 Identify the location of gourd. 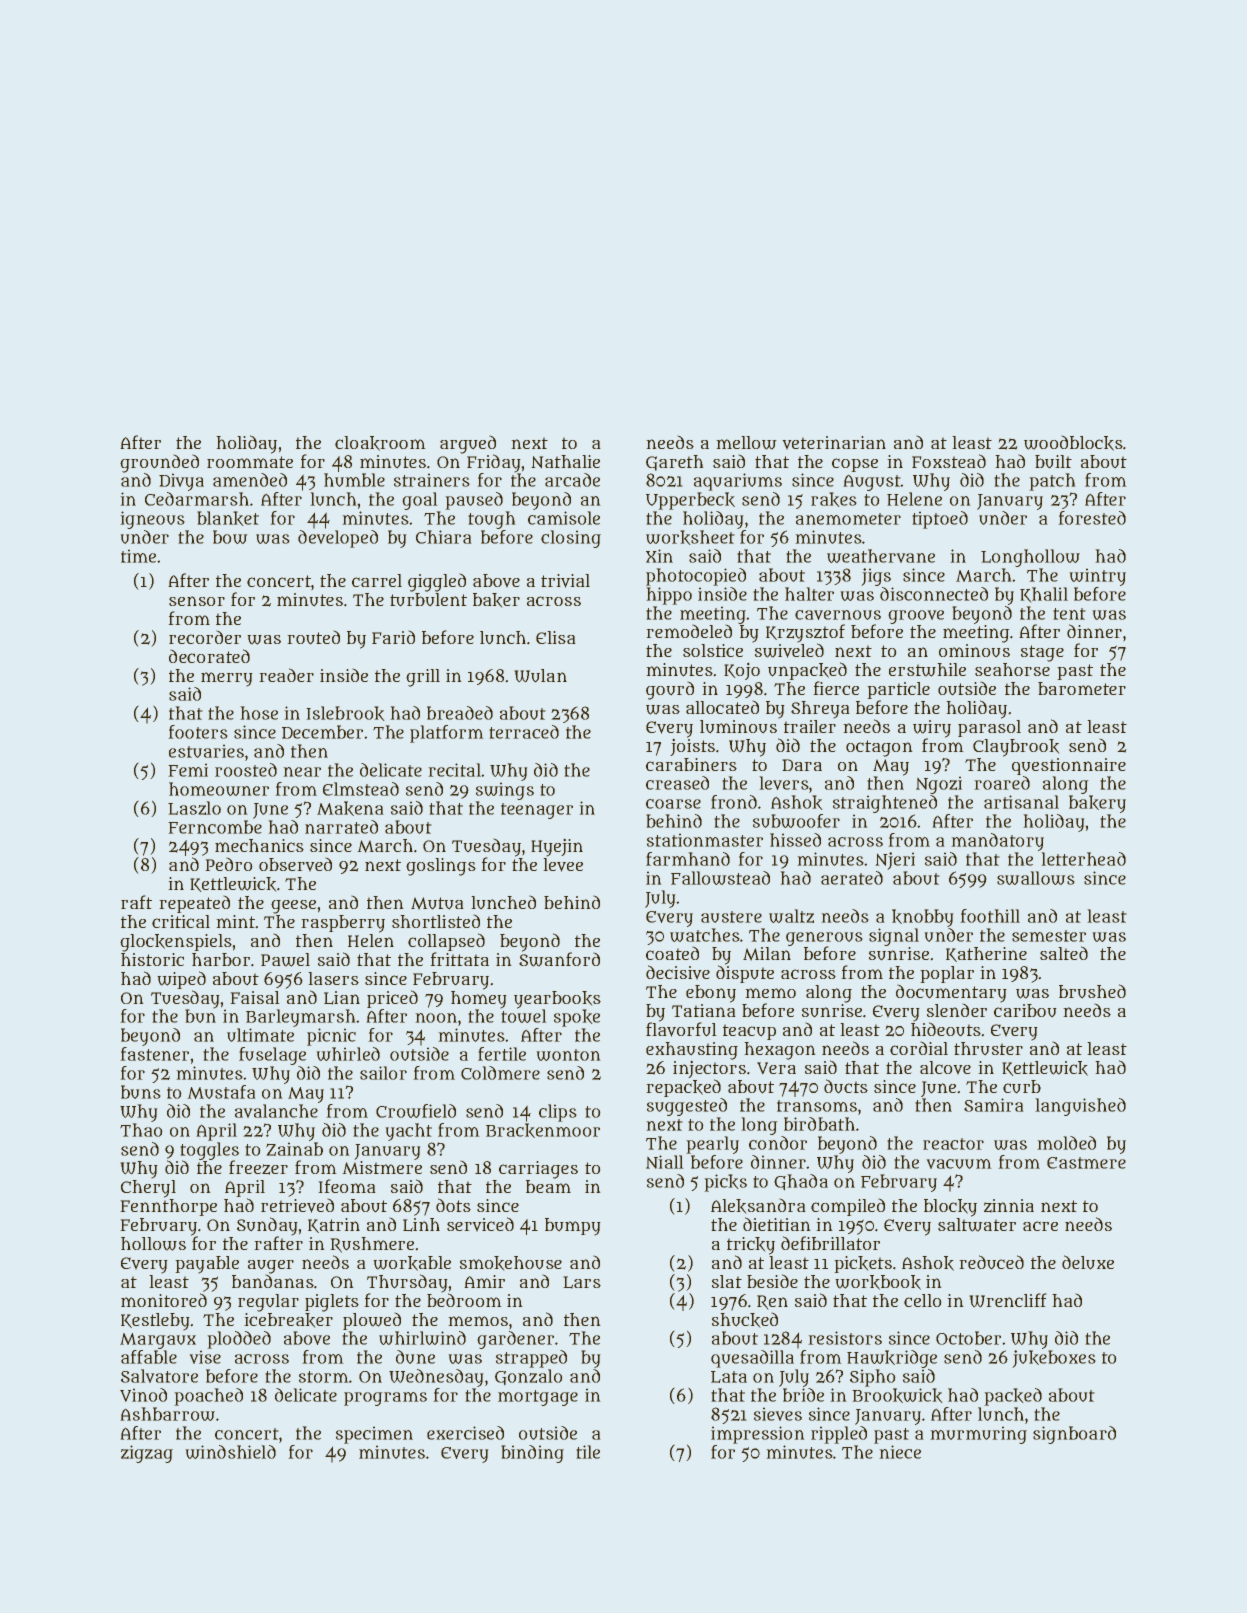
(670, 691).
